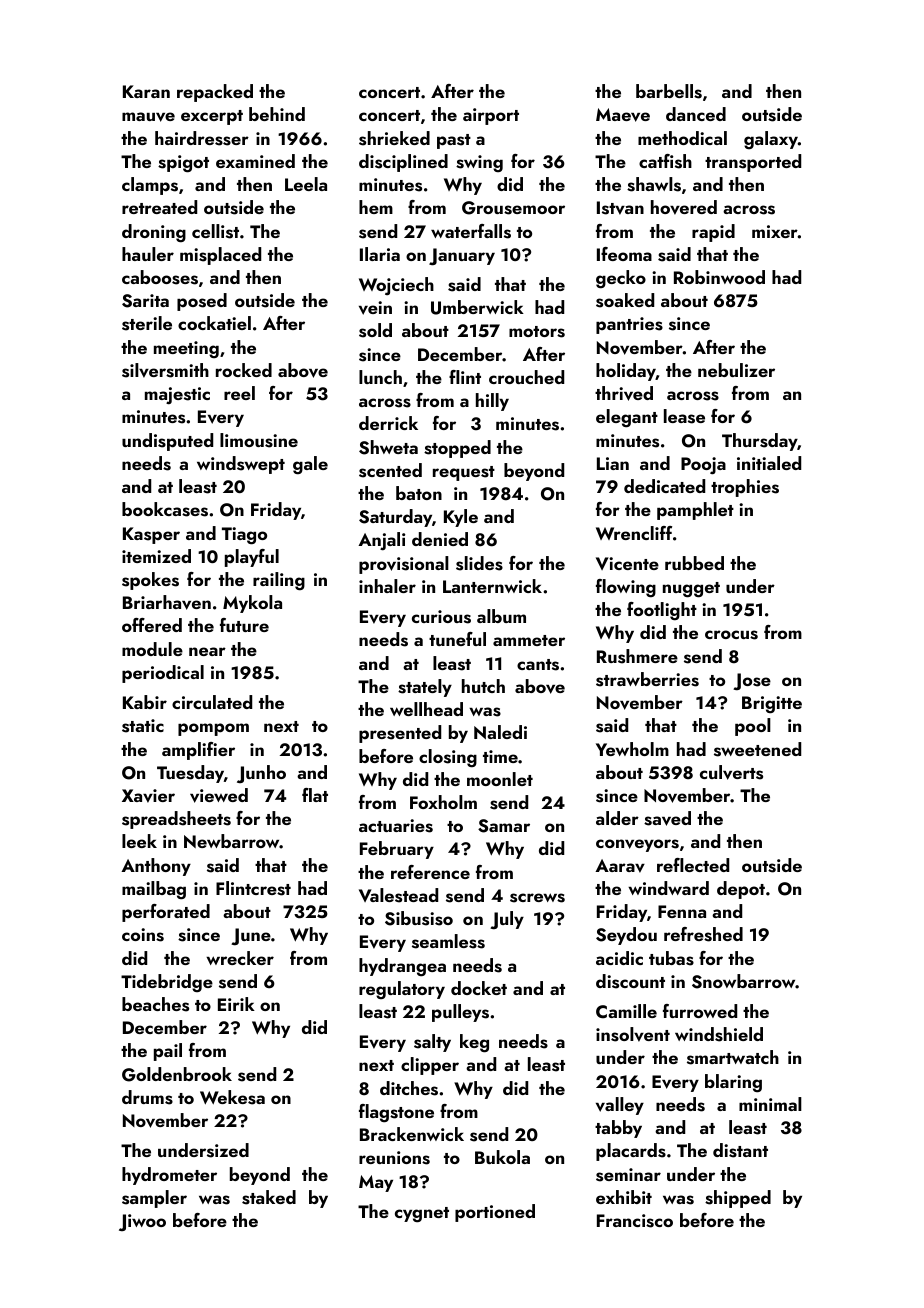 Image resolution: width=924 pixels, height=1308 pixels. What do you see at coordinates (504, 826) in the image?
I see `Samar` at bounding box center [504, 826].
